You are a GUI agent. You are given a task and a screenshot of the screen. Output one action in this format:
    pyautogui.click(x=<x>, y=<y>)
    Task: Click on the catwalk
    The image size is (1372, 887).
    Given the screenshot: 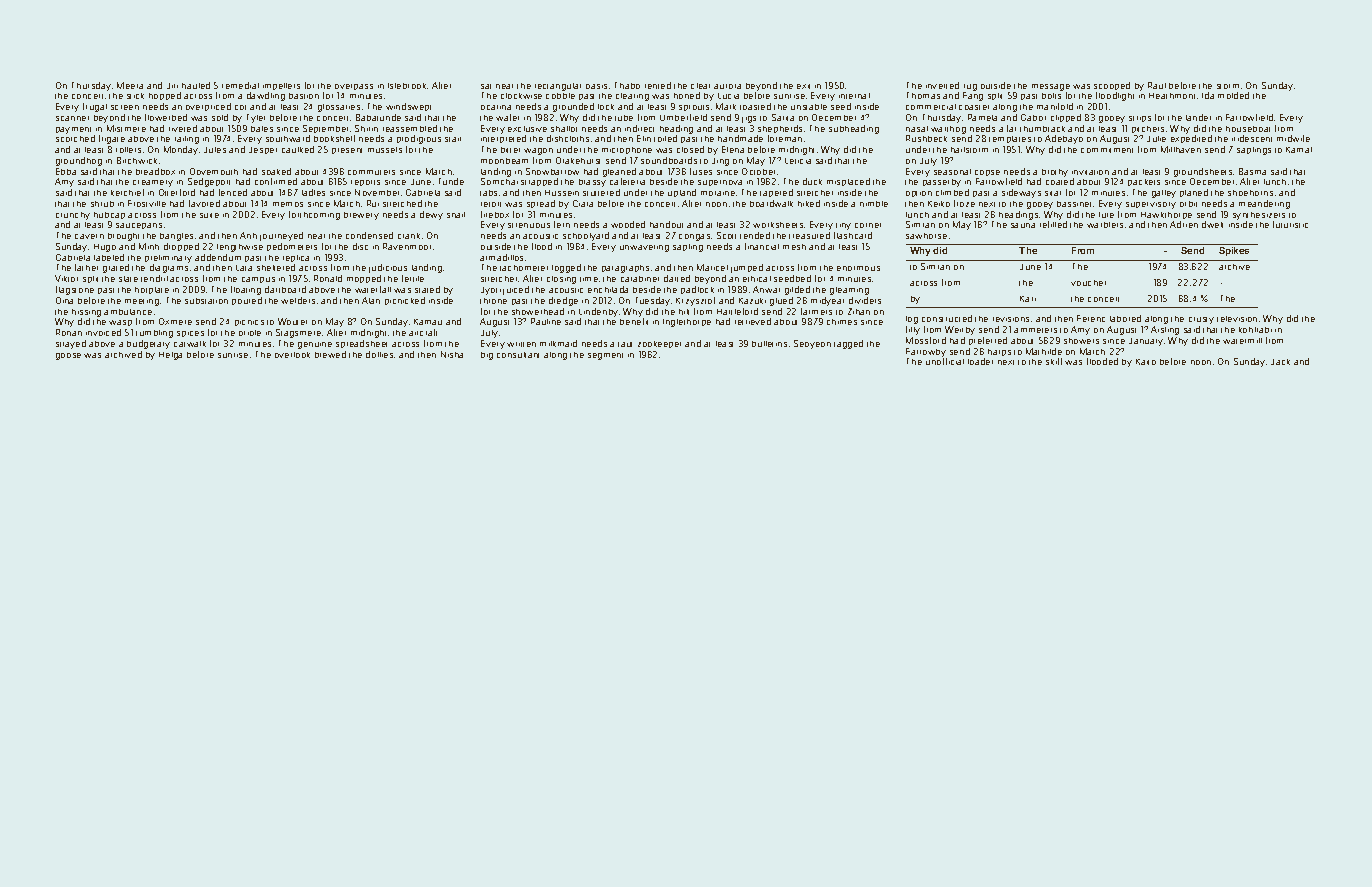 What is the action you would take?
    pyautogui.click(x=190, y=344)
